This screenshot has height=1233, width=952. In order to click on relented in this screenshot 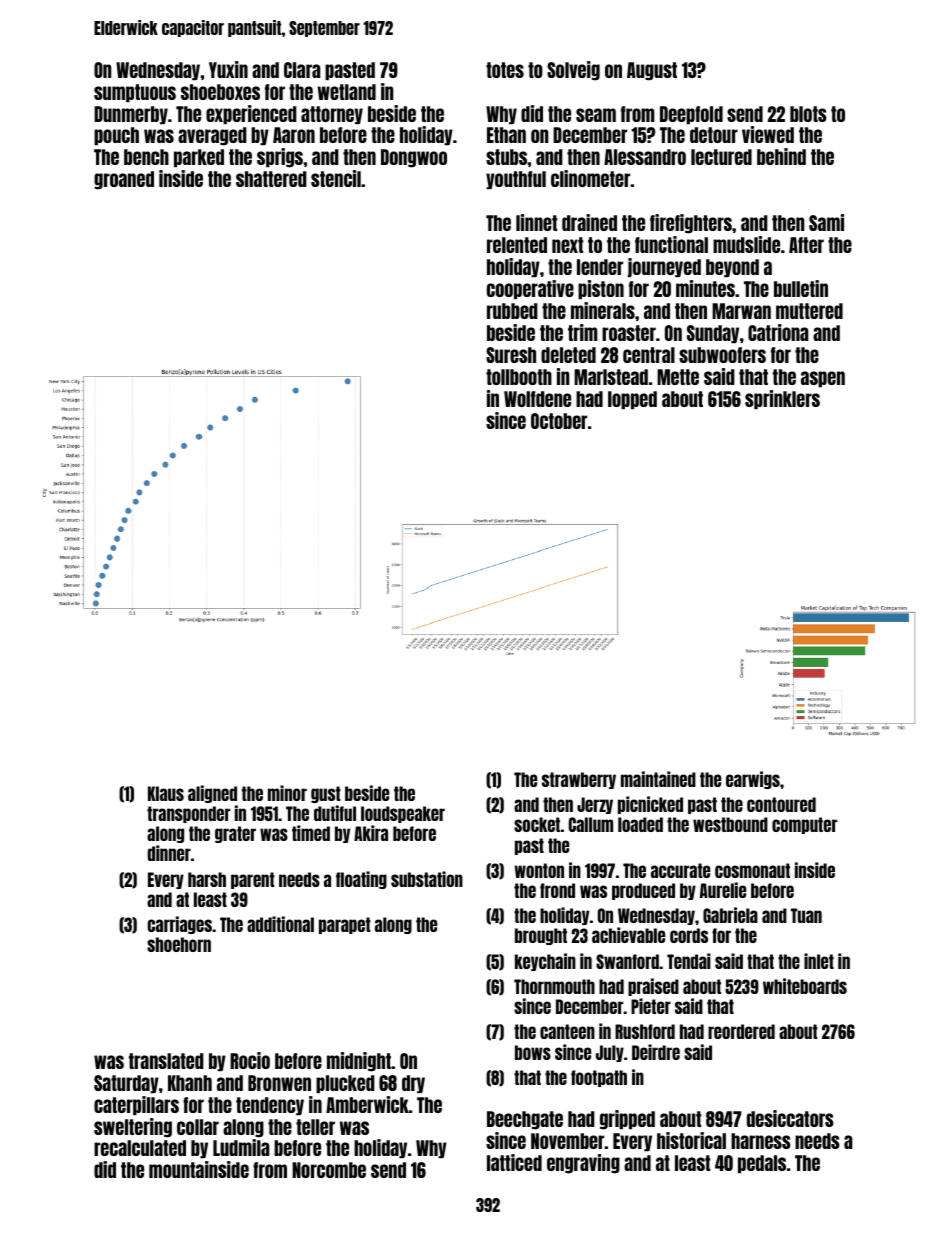, I will do `click(517, 245)`.
